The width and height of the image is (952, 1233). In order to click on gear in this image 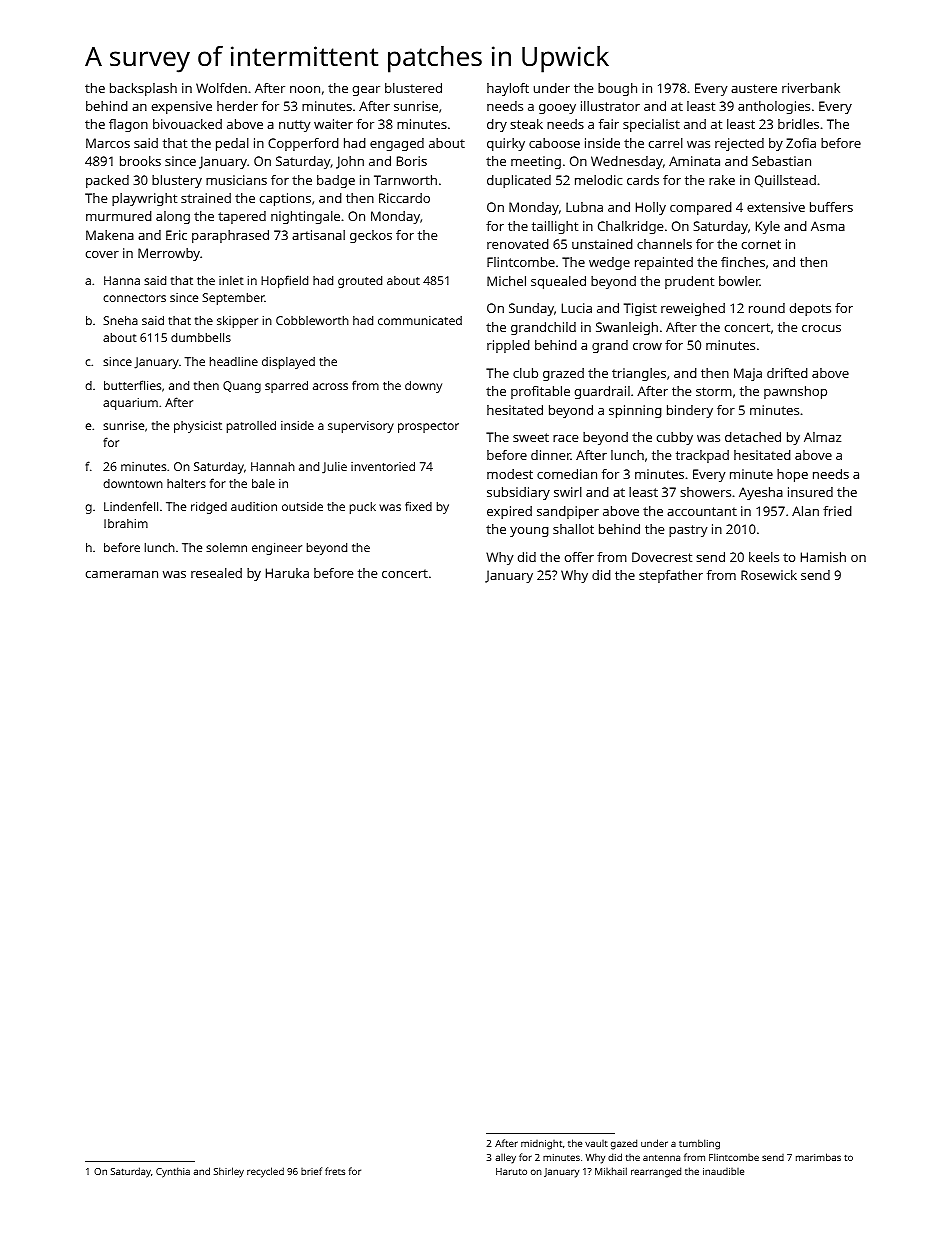, I will do `click(366, 91)`.
